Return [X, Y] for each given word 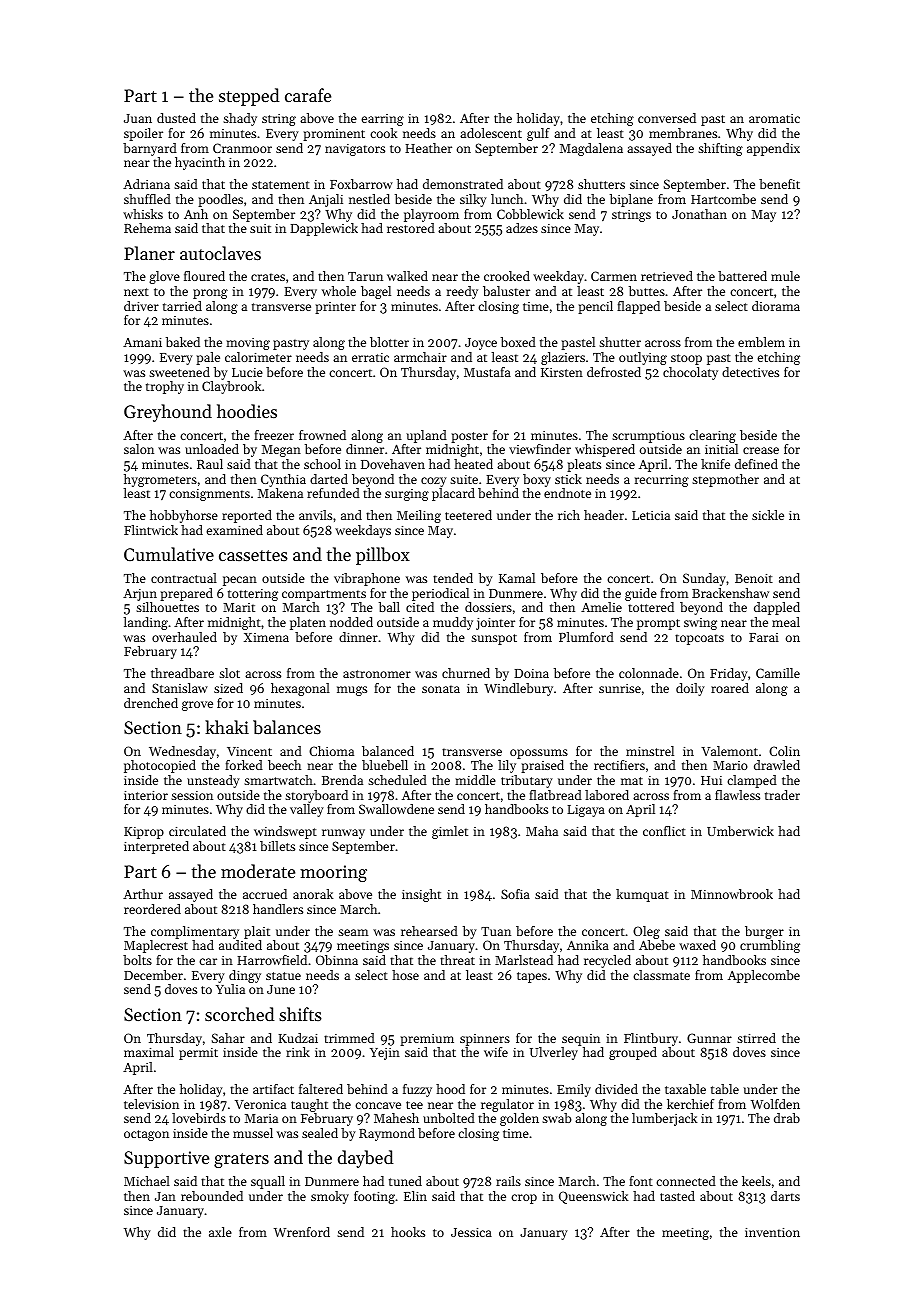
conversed [667, 118]
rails [508, 1181]
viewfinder [540, 449]
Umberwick [740, 831]
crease [761, 450]
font [641, 1181]
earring [382, 120]
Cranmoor [242, 148]
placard [453, 494]
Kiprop [144, 833]
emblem [761, 342]
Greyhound [168, 413]
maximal [149, 1052]
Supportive [166, 1159]
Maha [542, 831]
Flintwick [151, 530]
